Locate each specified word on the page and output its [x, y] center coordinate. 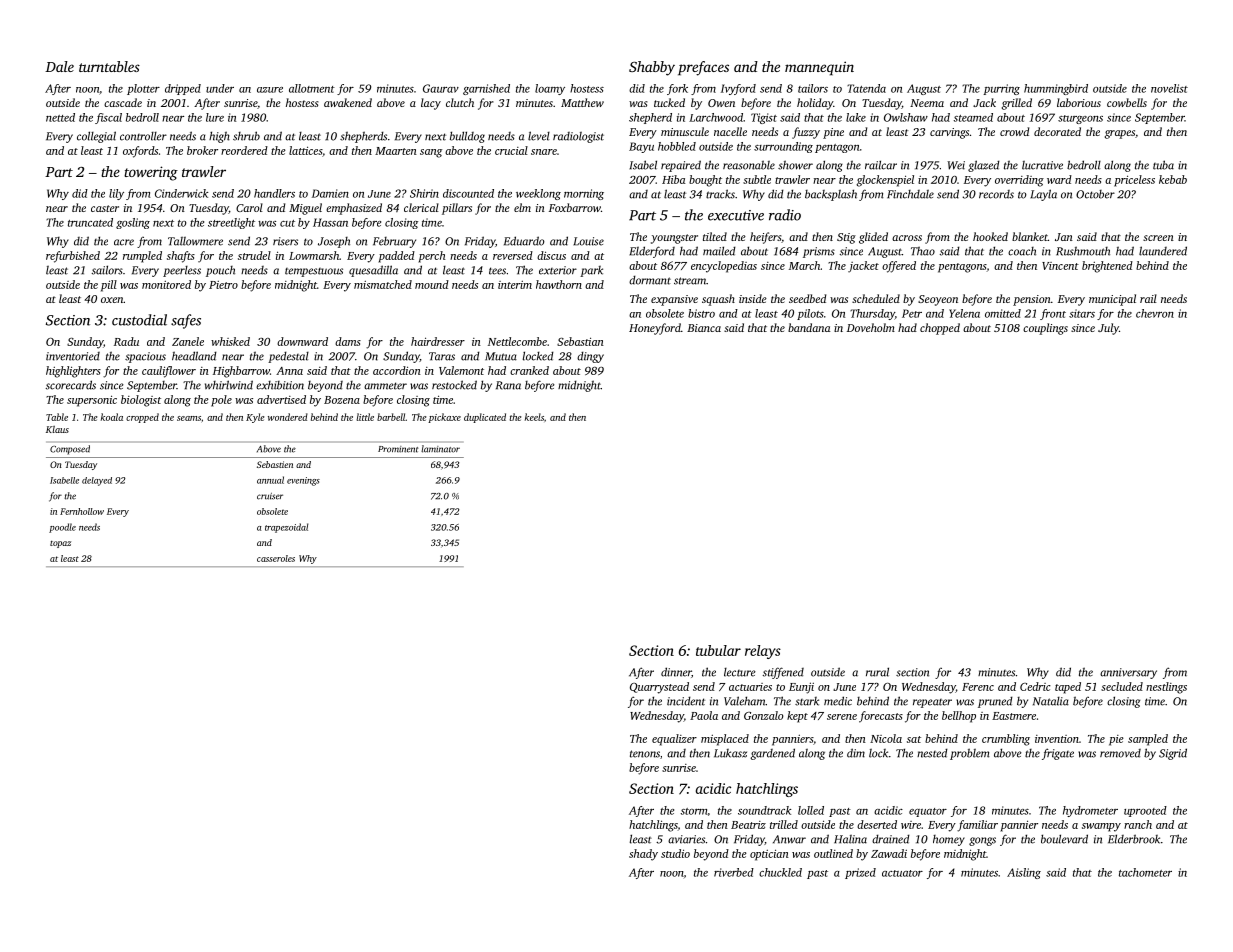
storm [694, 811]
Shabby [652, 68]
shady [643, 855]
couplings [1045, 329]
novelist [1169, 88]
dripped [183, 89]
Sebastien [275, 464]
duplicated [485, 418]
